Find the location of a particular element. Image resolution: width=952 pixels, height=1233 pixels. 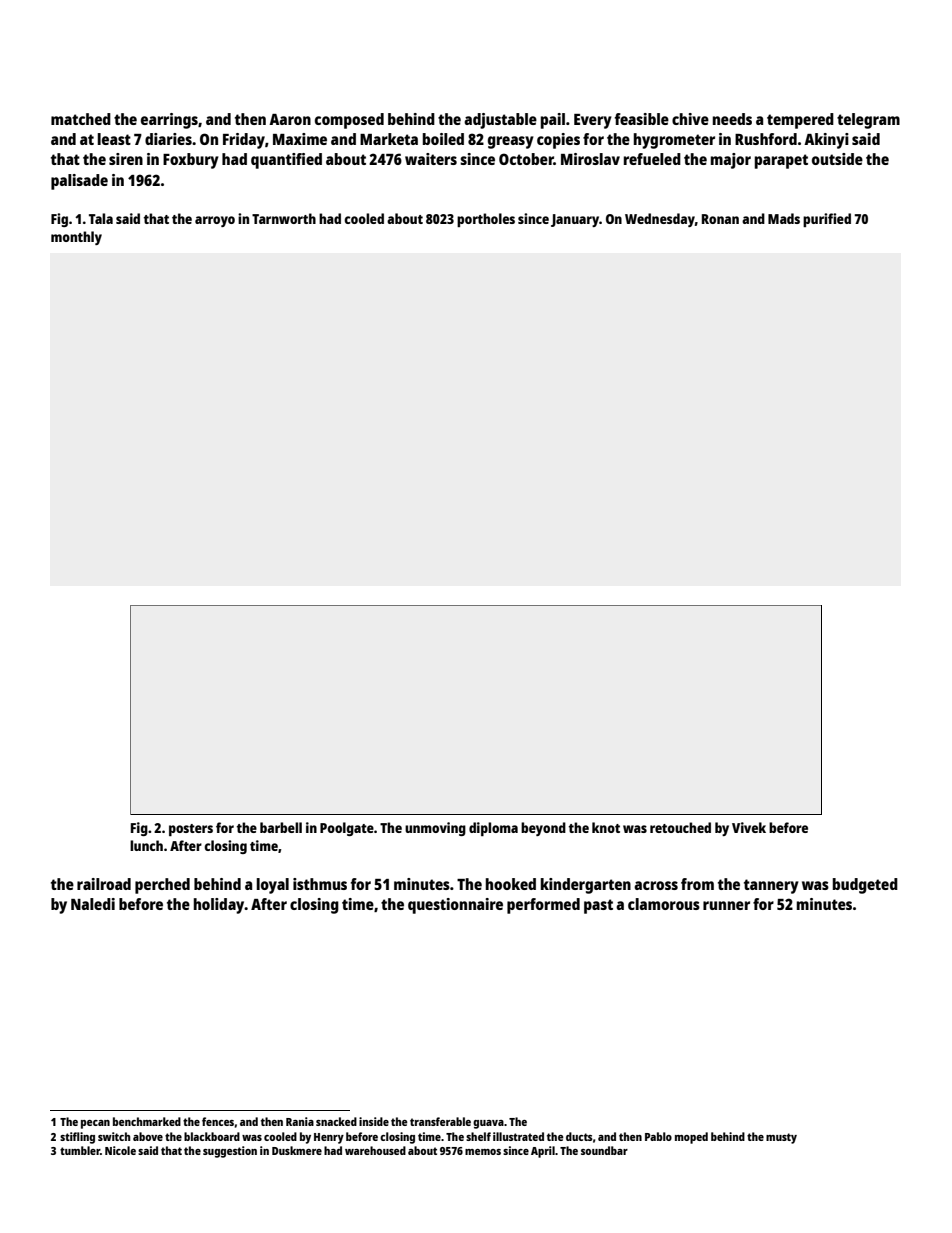

unmoving is located at coordinates (435, 829).
